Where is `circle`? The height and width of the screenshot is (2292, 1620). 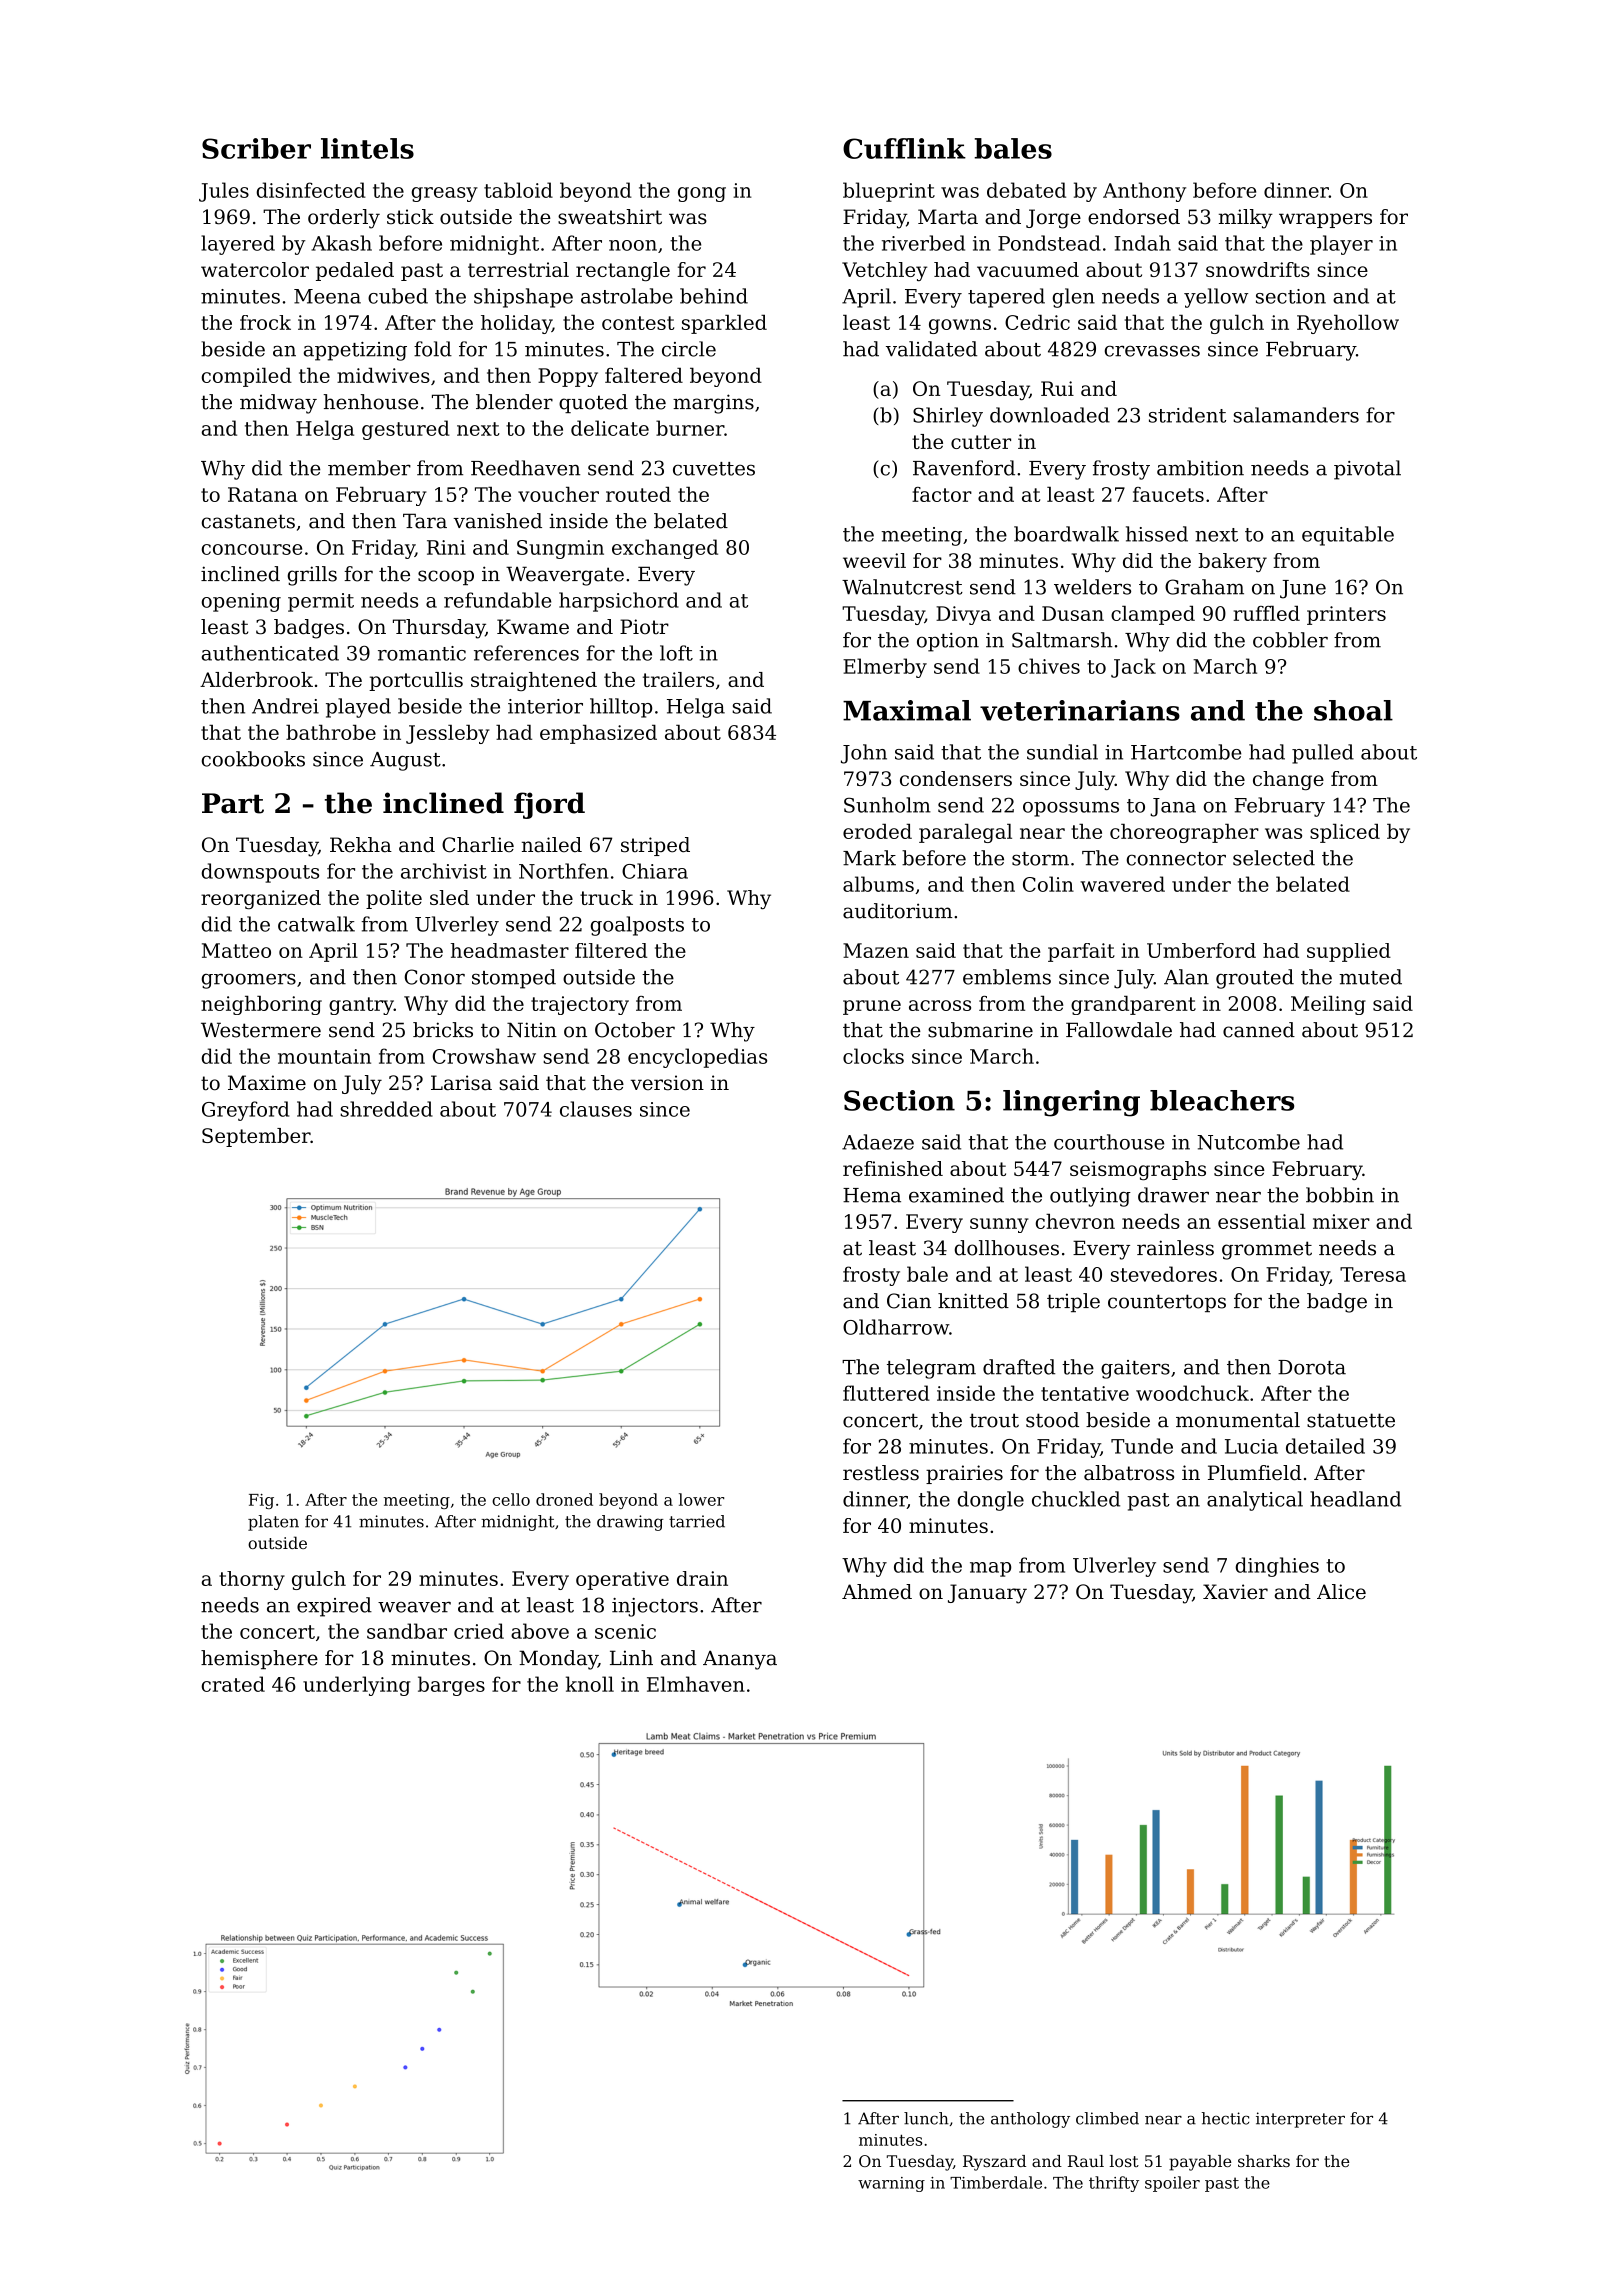
circle is located at coordinates (689, 349).
